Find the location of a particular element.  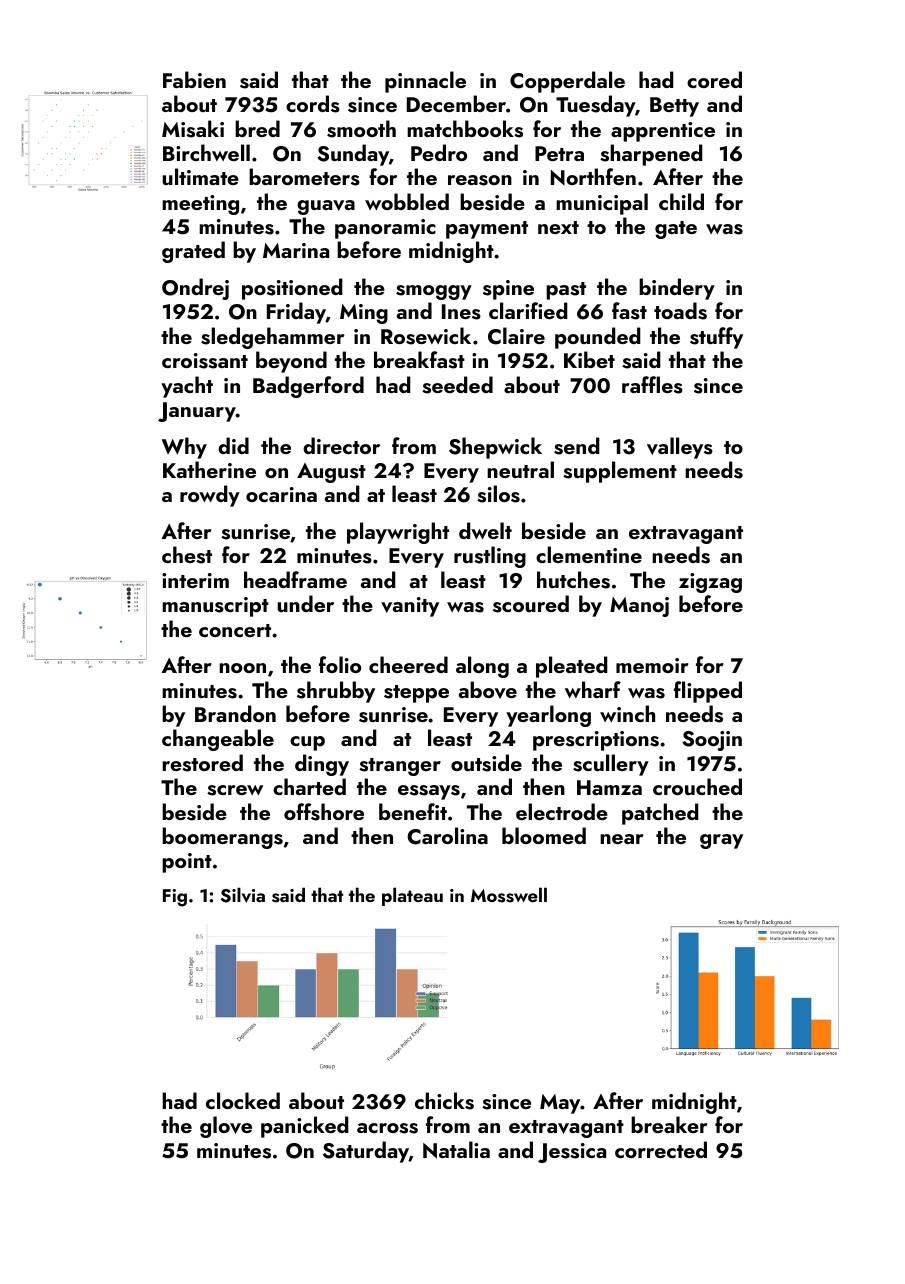

meeting is located at coordinates (200, 205).
